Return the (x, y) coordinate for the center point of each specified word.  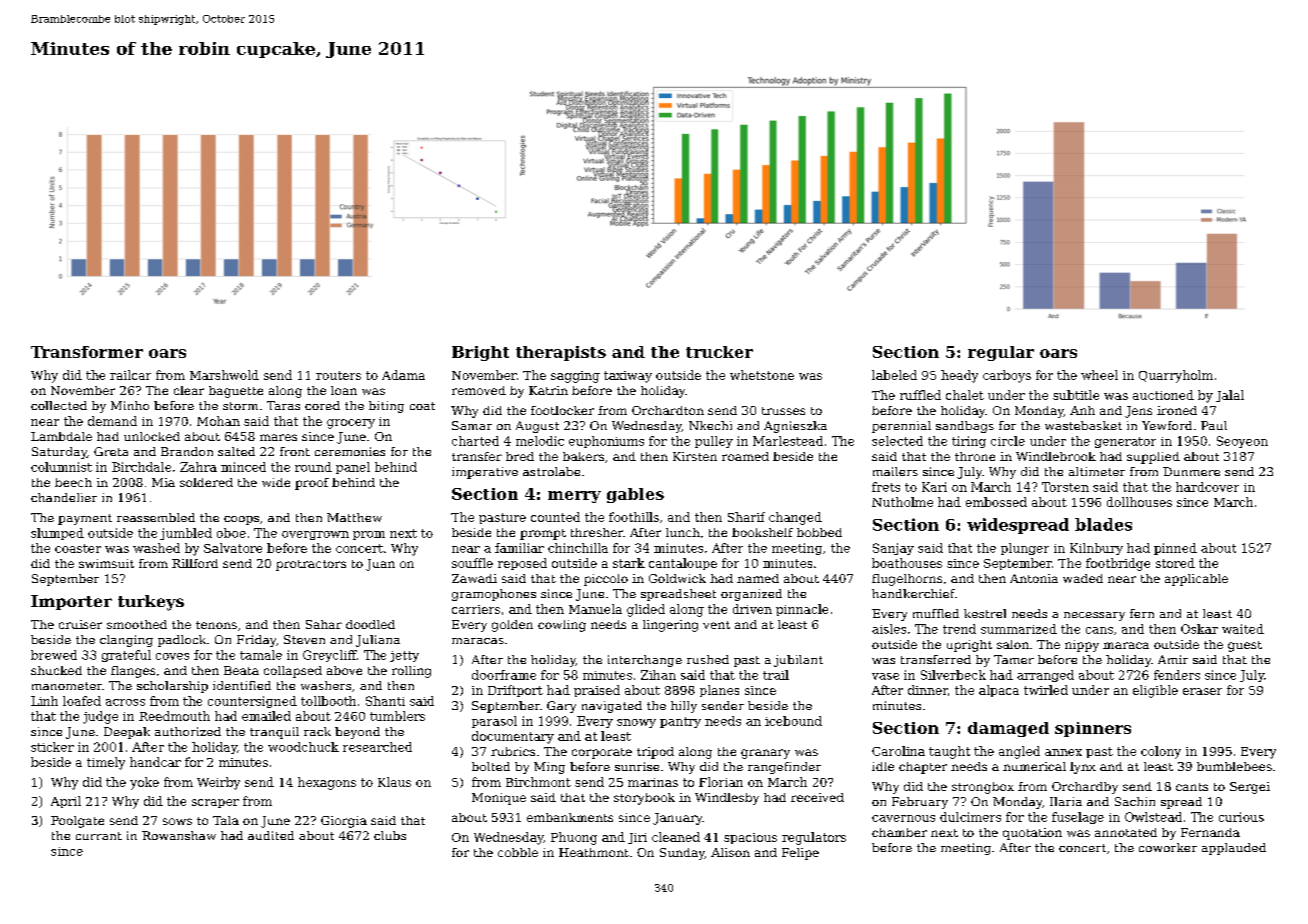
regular (1001, 353)
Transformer (87, 352)
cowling (562, 626)
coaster (78, 548)
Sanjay (893, 549)
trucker (719, 352)
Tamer (1014, 659)
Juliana (378, 641)
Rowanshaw (179, 835)
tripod (655, 753)
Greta (111, 451)
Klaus (394, 782)
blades (1103, 524)
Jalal (1230, 396)
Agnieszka (795, 427)
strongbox (983, 788)
